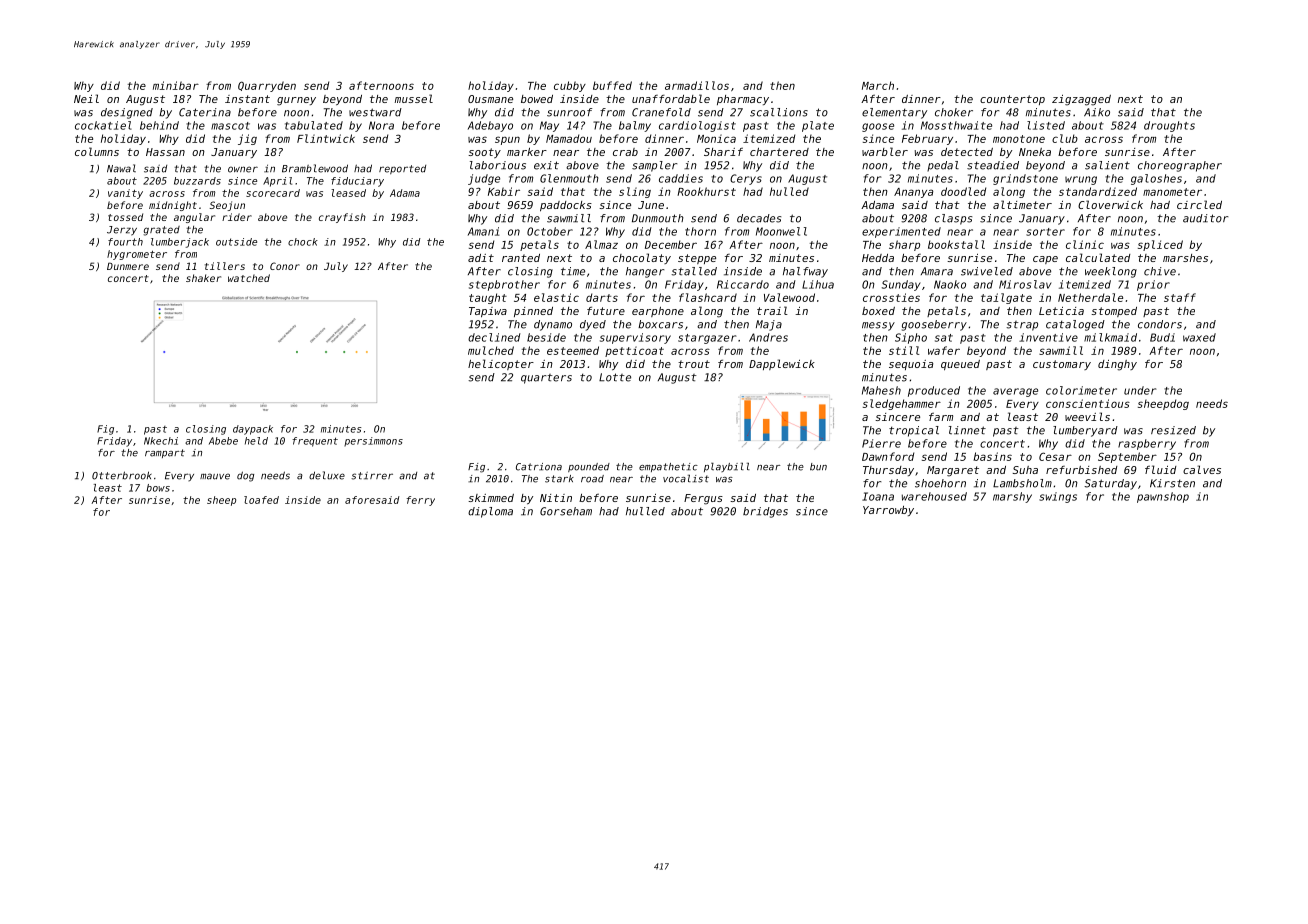  Describe the element at coordinates (1081, 100) in the document. I see `zigzagged` at that location.
